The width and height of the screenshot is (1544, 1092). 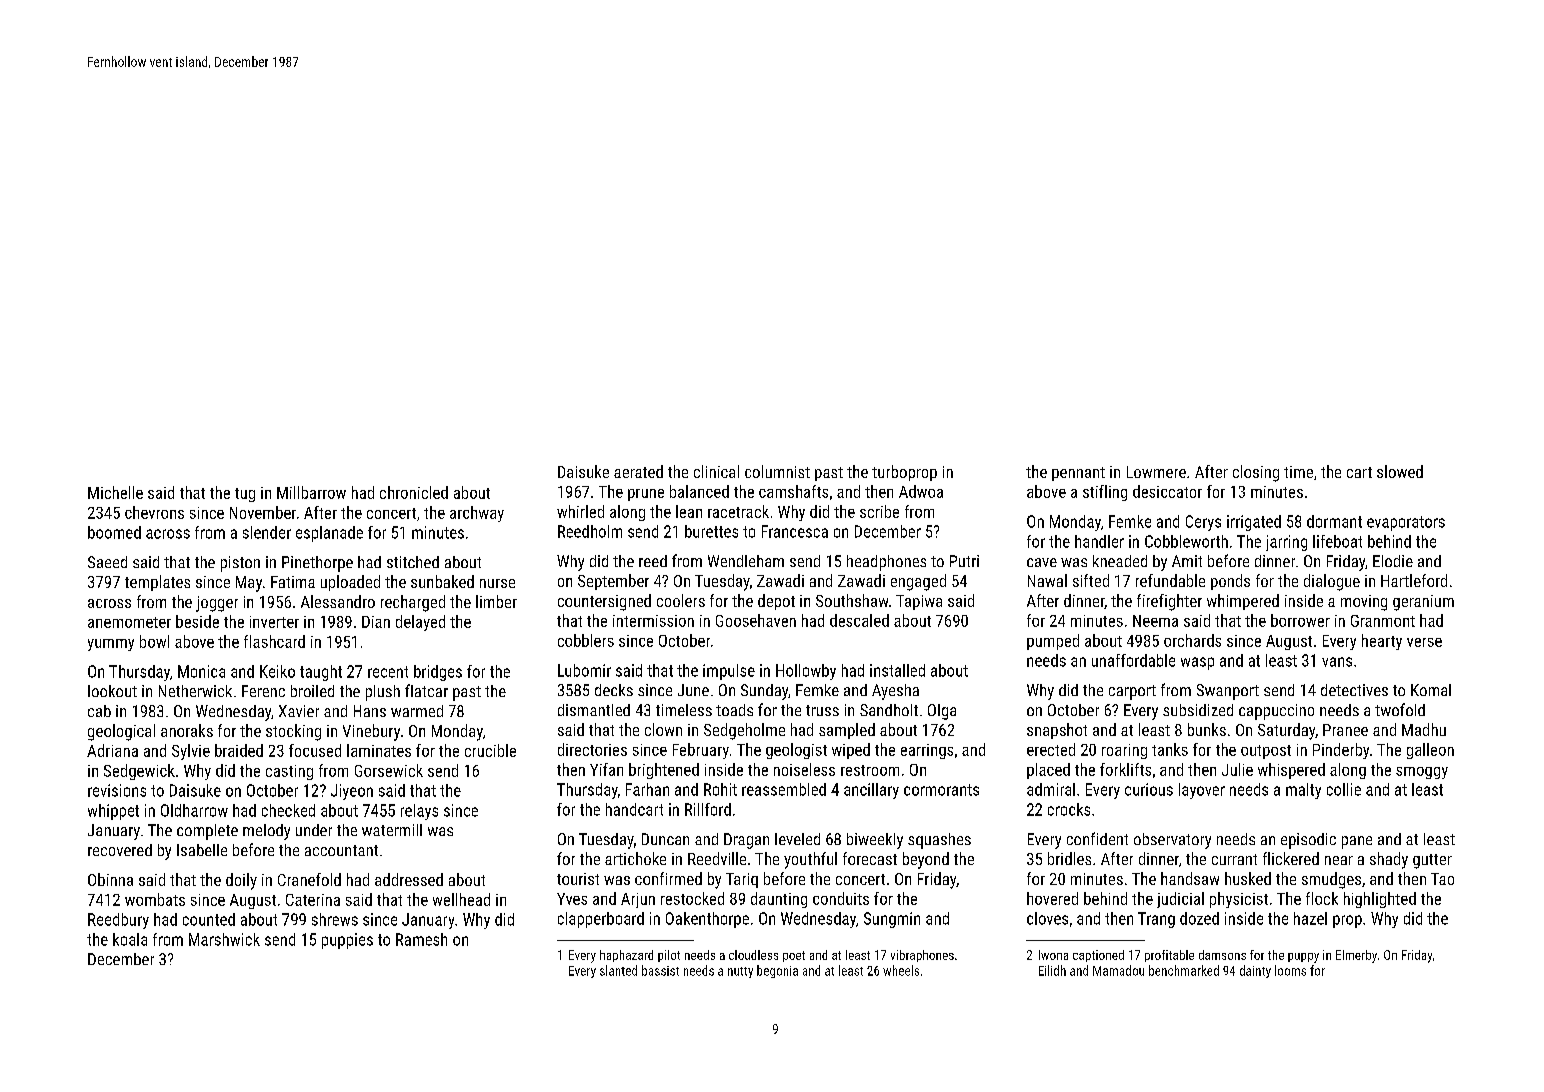 What do you see at coordinates (139, 772) in the screenshot?
I see `Sedgewick` at bounding box center [139, 772].
